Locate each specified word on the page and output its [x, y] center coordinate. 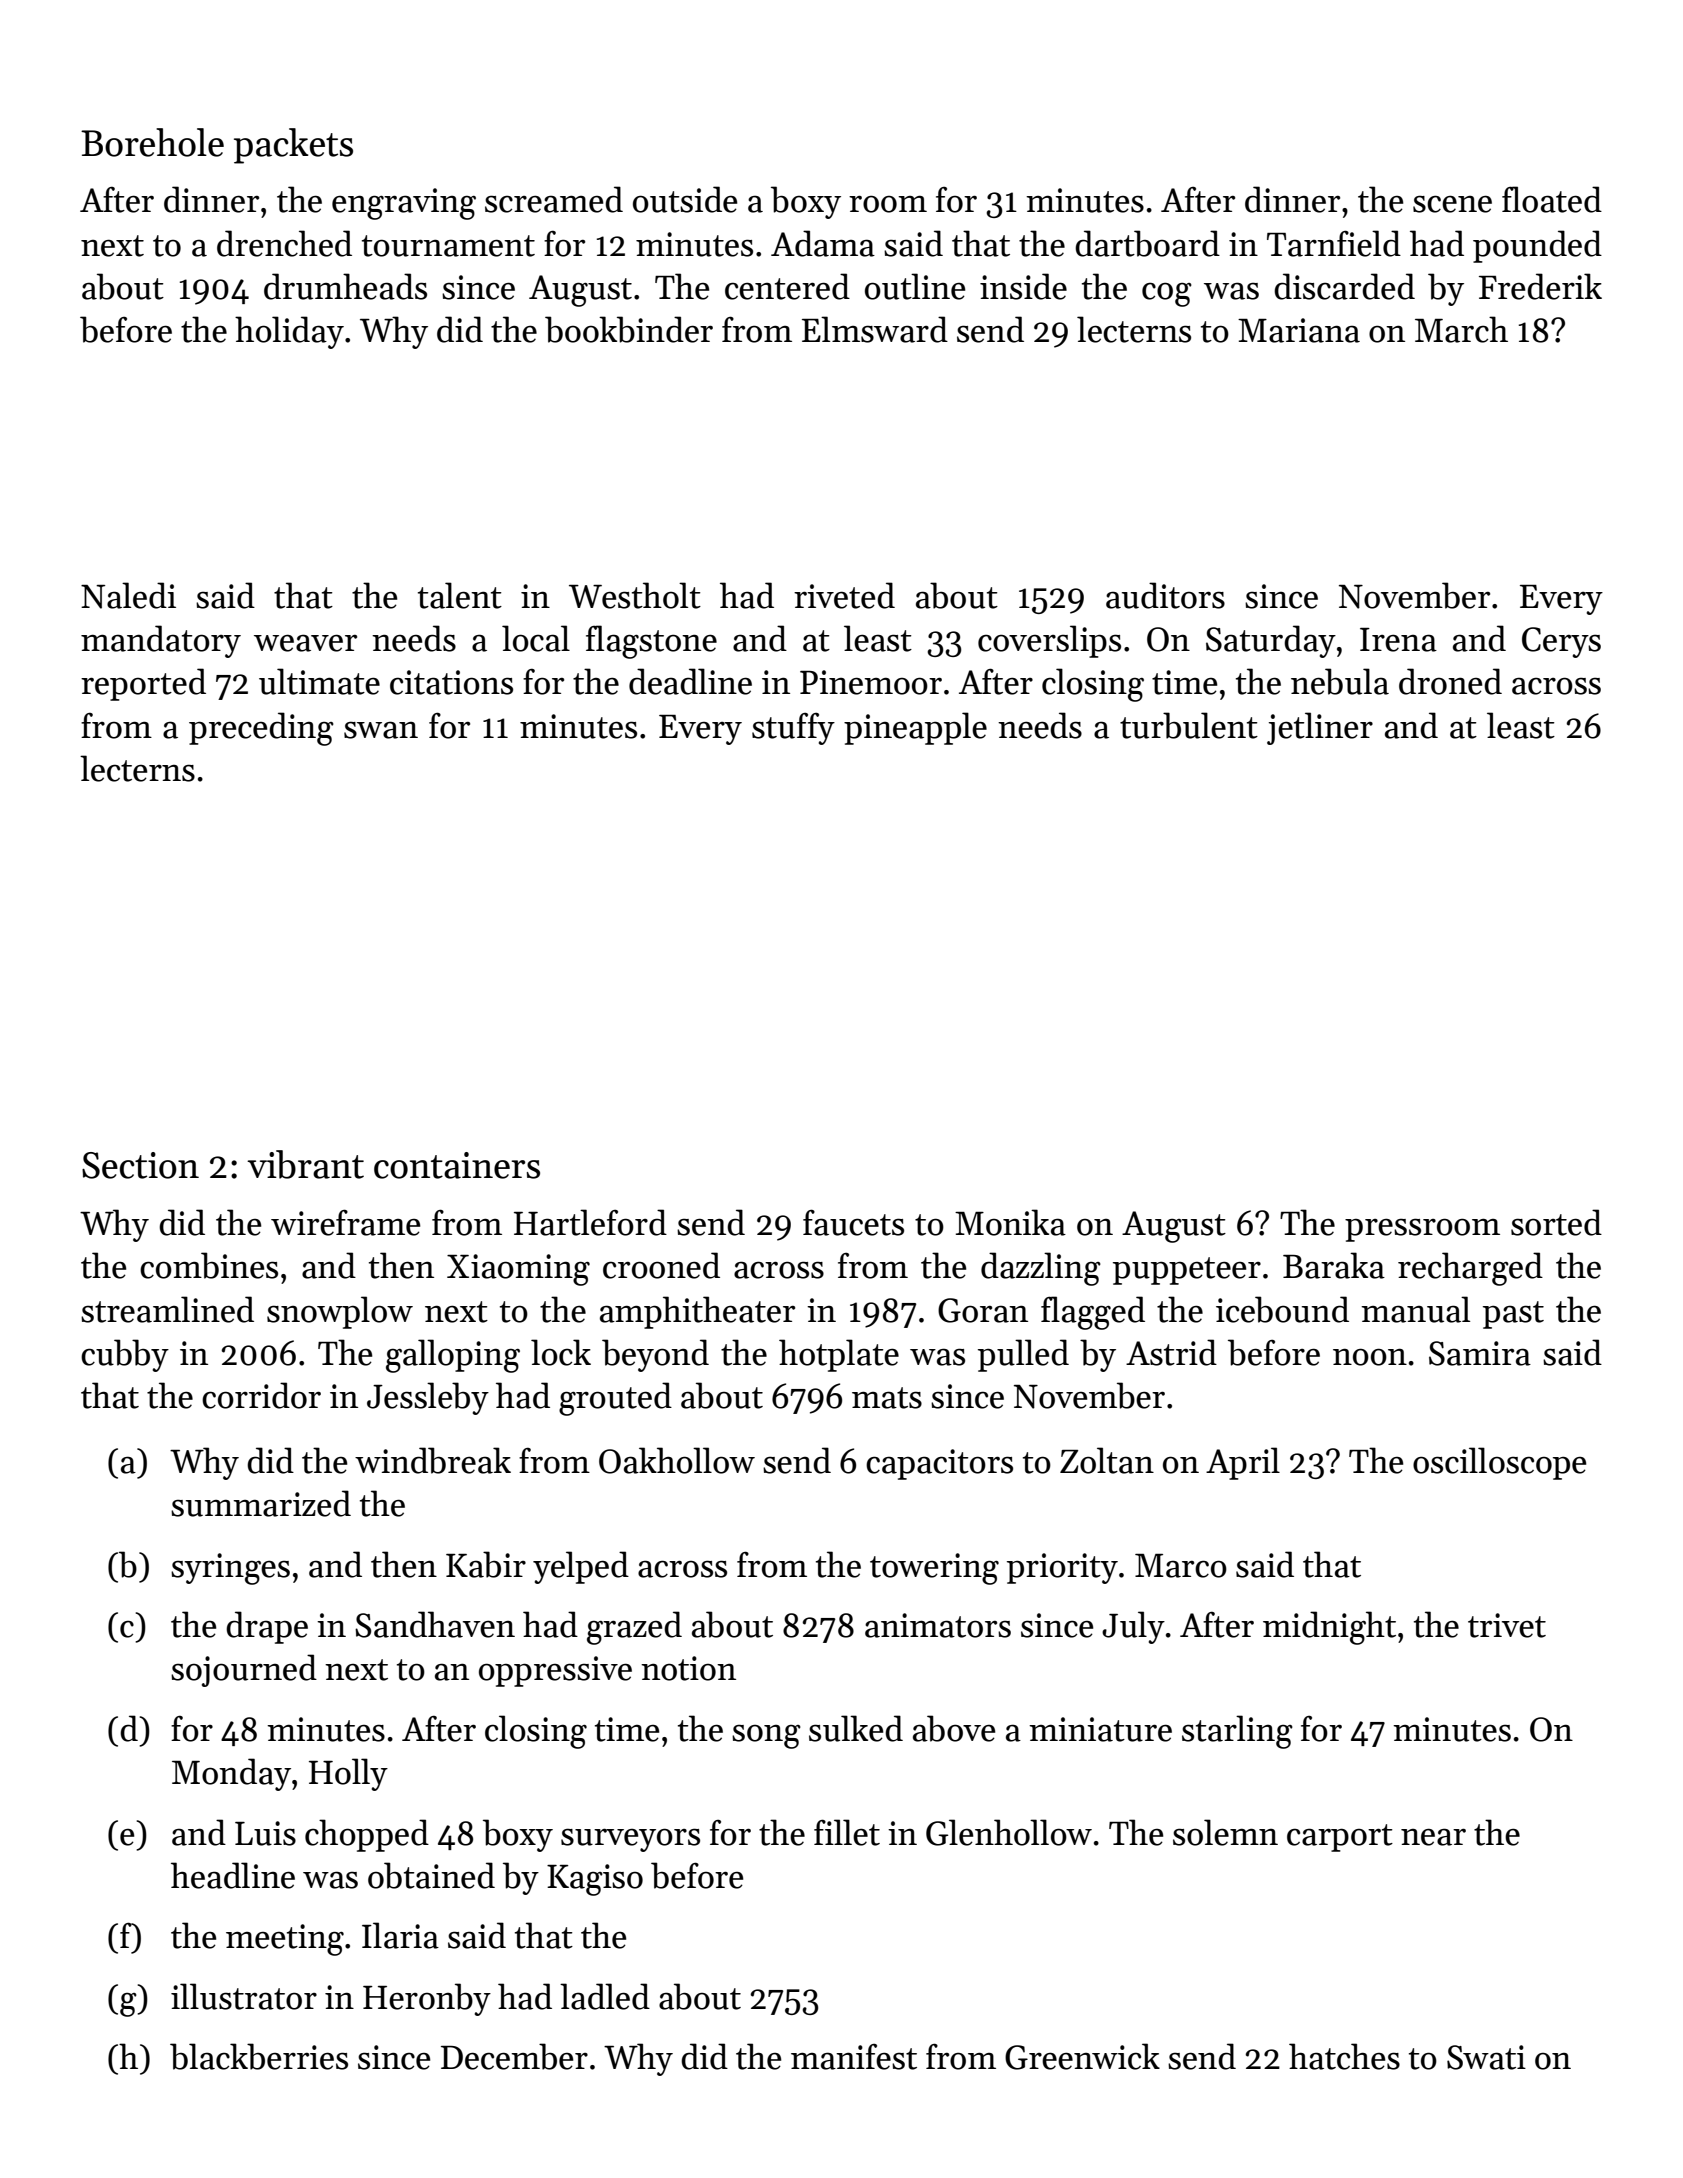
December [514, 2056]
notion [688, 1668]
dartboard [1147, 243]
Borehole [152, 142]
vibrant [305, 1164]
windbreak [433, 1460]
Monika [1010, 1222]
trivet [1507, 1625]
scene [1452, 204]
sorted [1556, 1222]
